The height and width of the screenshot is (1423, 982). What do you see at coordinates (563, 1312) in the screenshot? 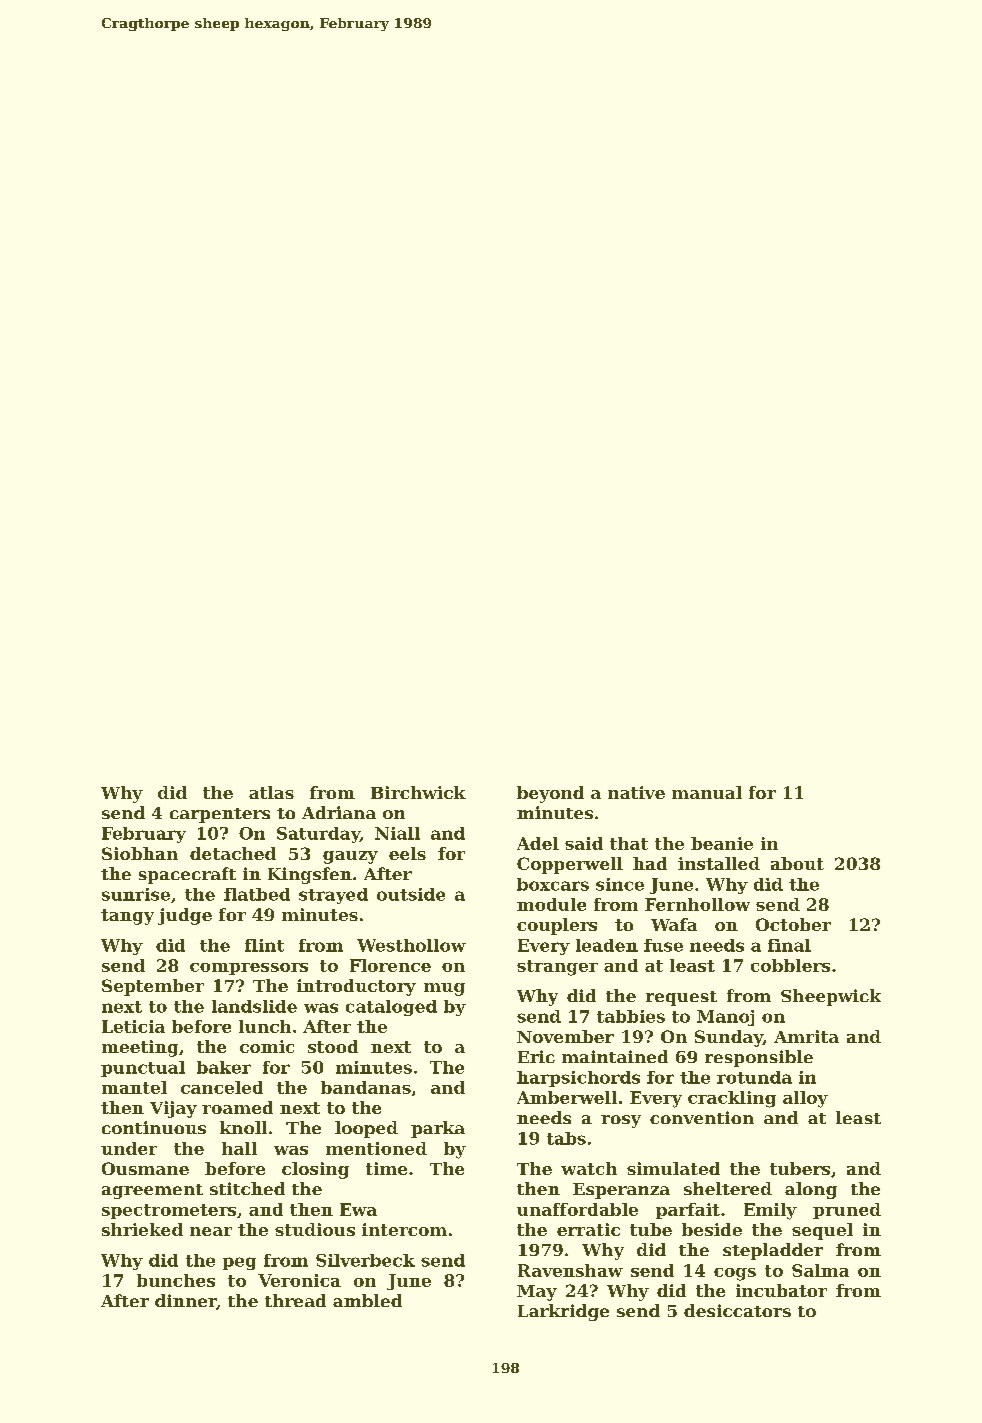
I see `Larkridge` at bounding box center [563, 1312].
